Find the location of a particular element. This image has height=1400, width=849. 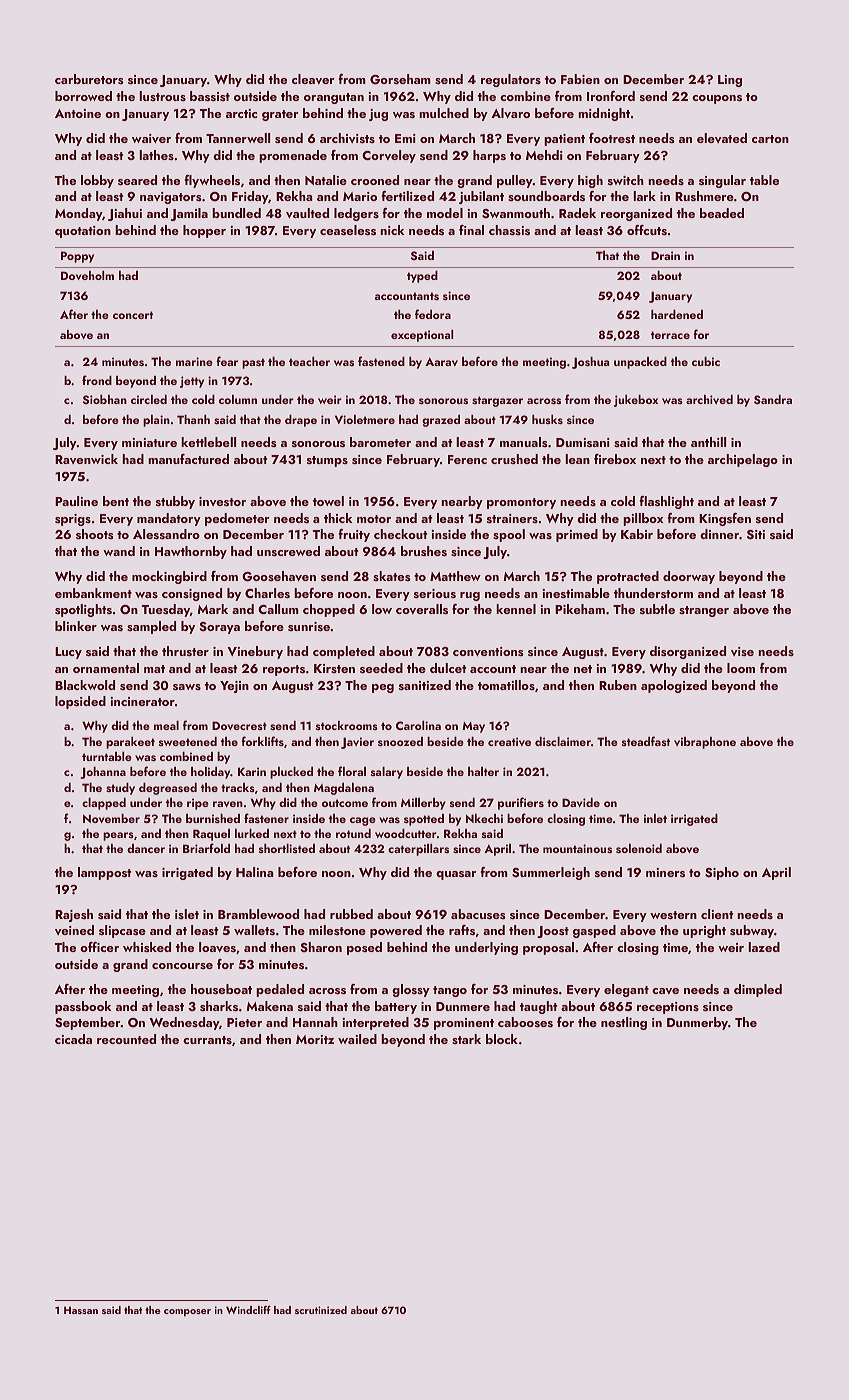

Vinebury is located at coordinates (255, 652).
